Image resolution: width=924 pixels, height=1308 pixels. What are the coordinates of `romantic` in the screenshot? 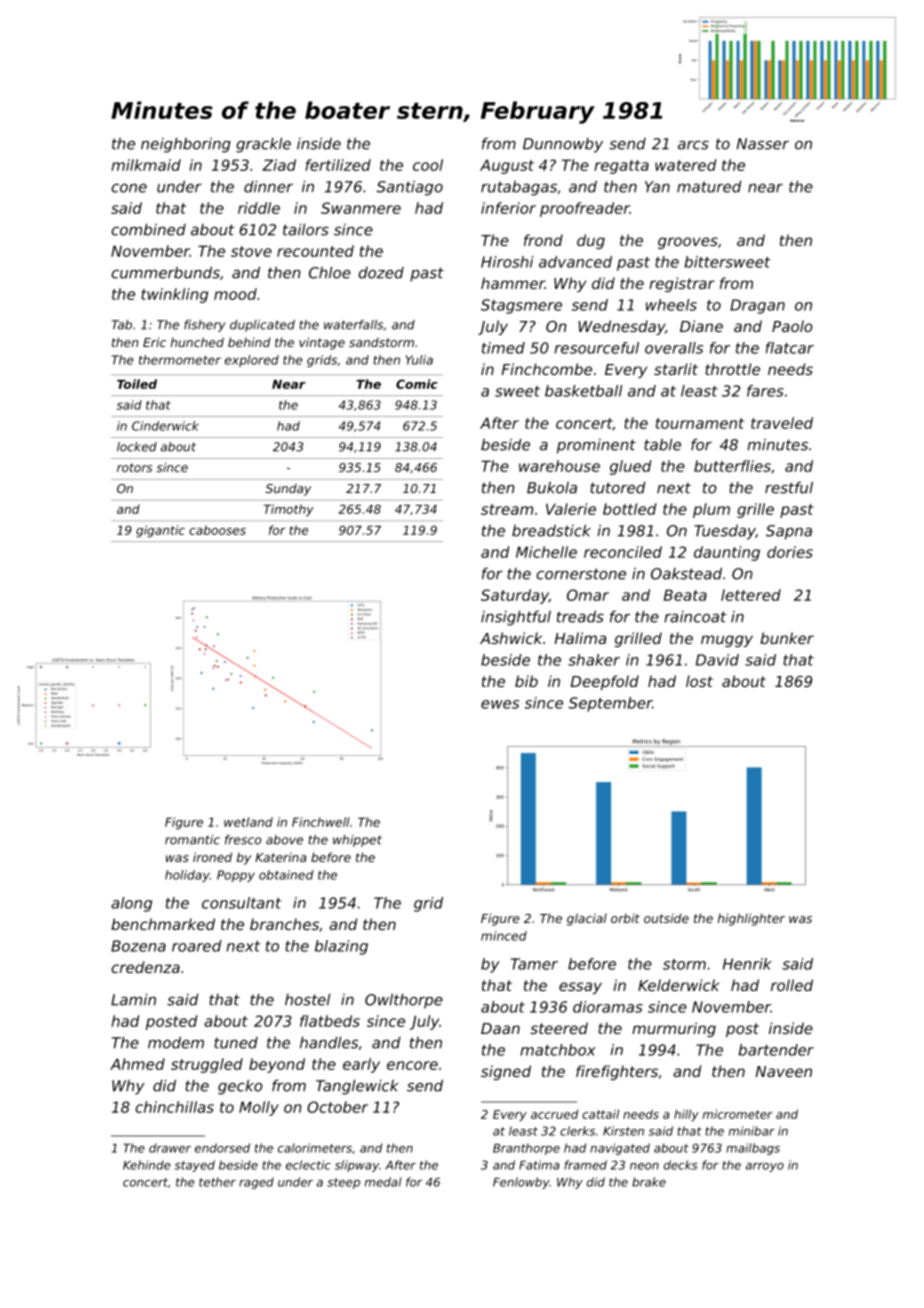 It's located at (192, 840).
